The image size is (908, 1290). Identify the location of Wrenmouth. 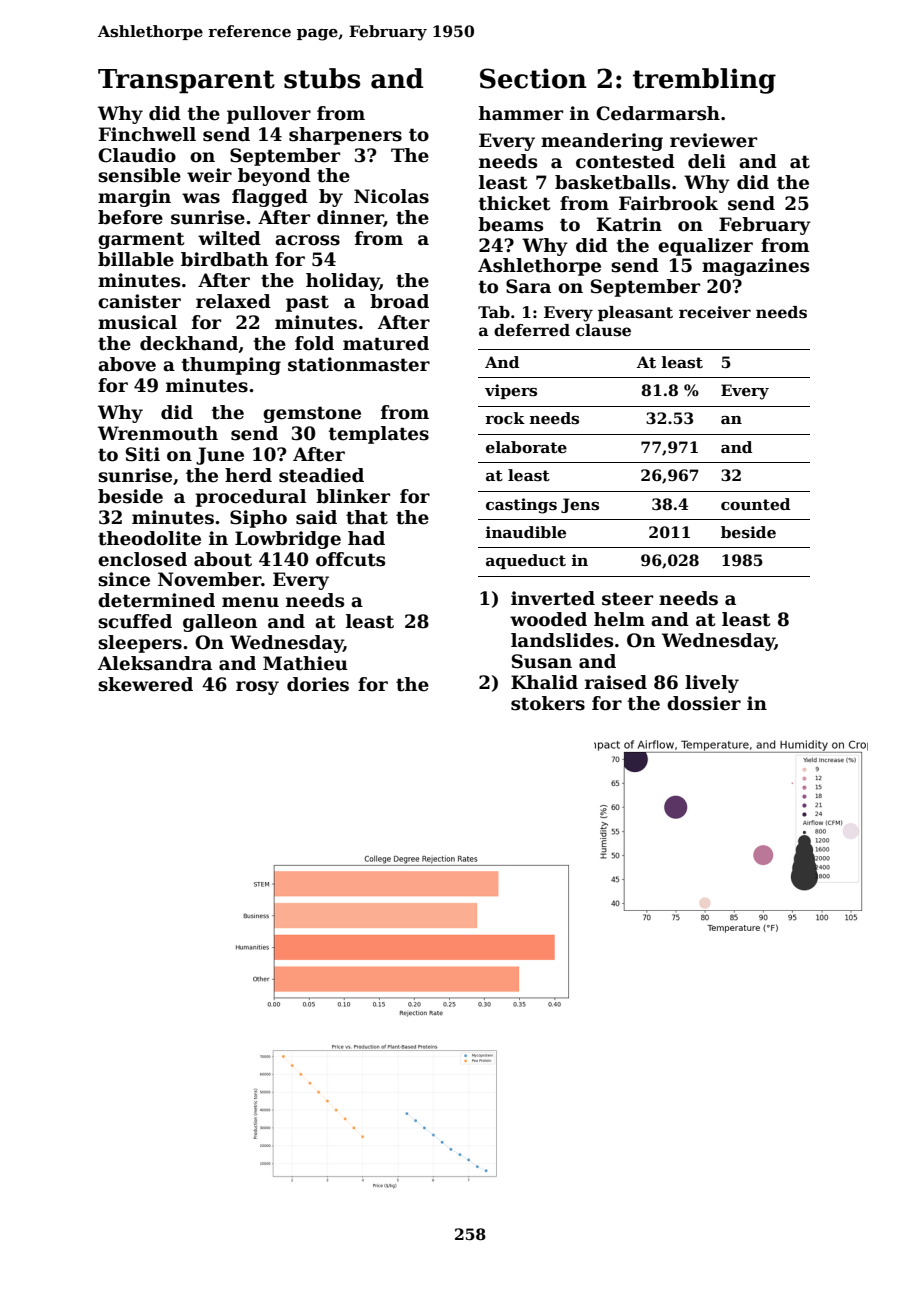
(158, 433).
